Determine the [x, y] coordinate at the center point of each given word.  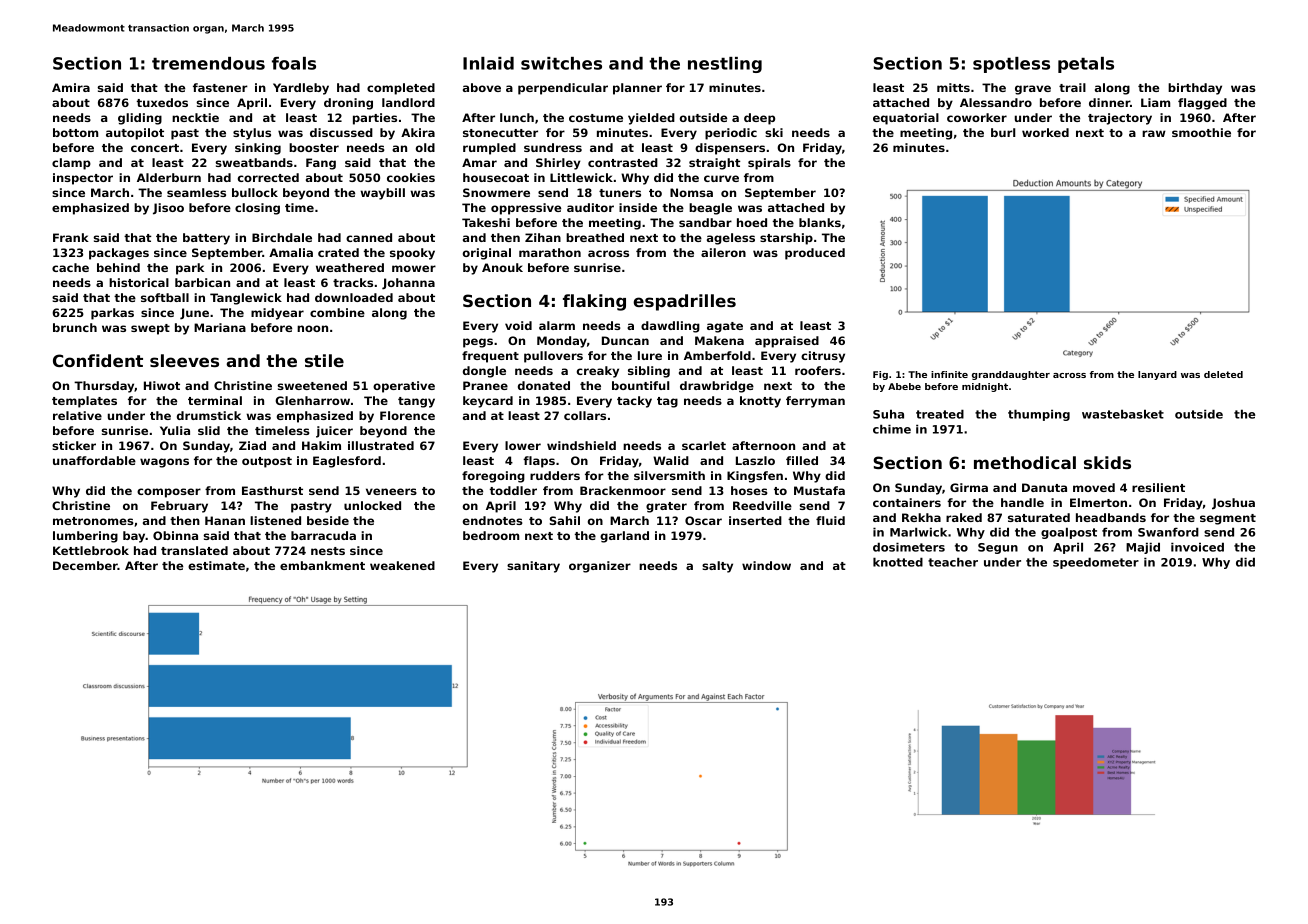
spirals [769, 164]
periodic [731, 134]
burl [1003, 132]
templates [84, 402]
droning [348, 104]
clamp [71, 164]
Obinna [175, 535]
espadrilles [684, 302]
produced [815, 254]
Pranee [485, 385]
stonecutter [500, 133]
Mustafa [819, 490]
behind [118, 267]
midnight [985, 387]
